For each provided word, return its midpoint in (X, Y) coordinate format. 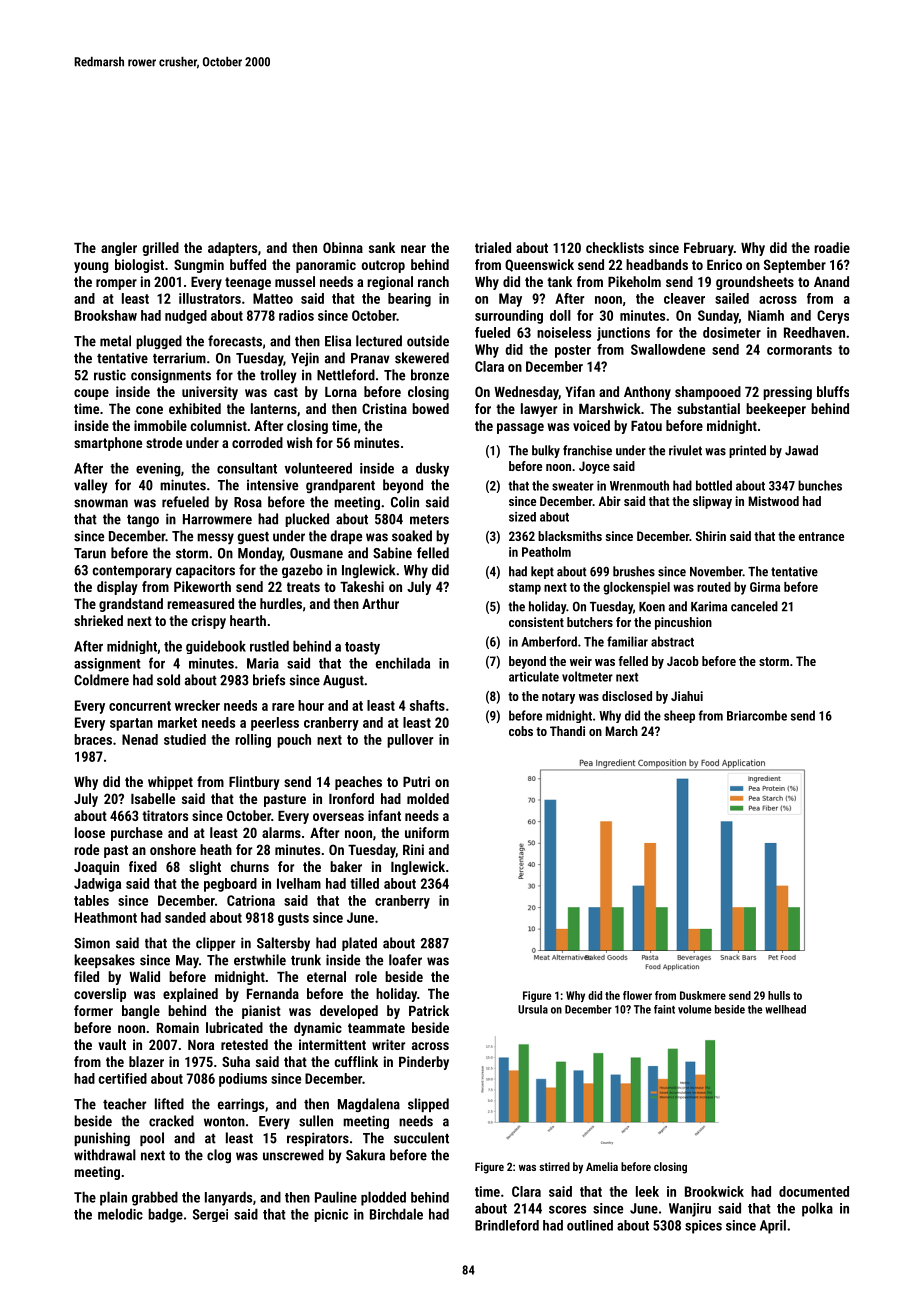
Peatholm (546, 552)
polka (817, 1209)
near (413, 249)
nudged (186, 317)
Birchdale (396, 1214)
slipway (712, 502)
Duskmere (703, 995)
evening (158, 470)
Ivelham (299, 883)
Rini (413, 849)
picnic (331, 1215)
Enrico (724, 264)
